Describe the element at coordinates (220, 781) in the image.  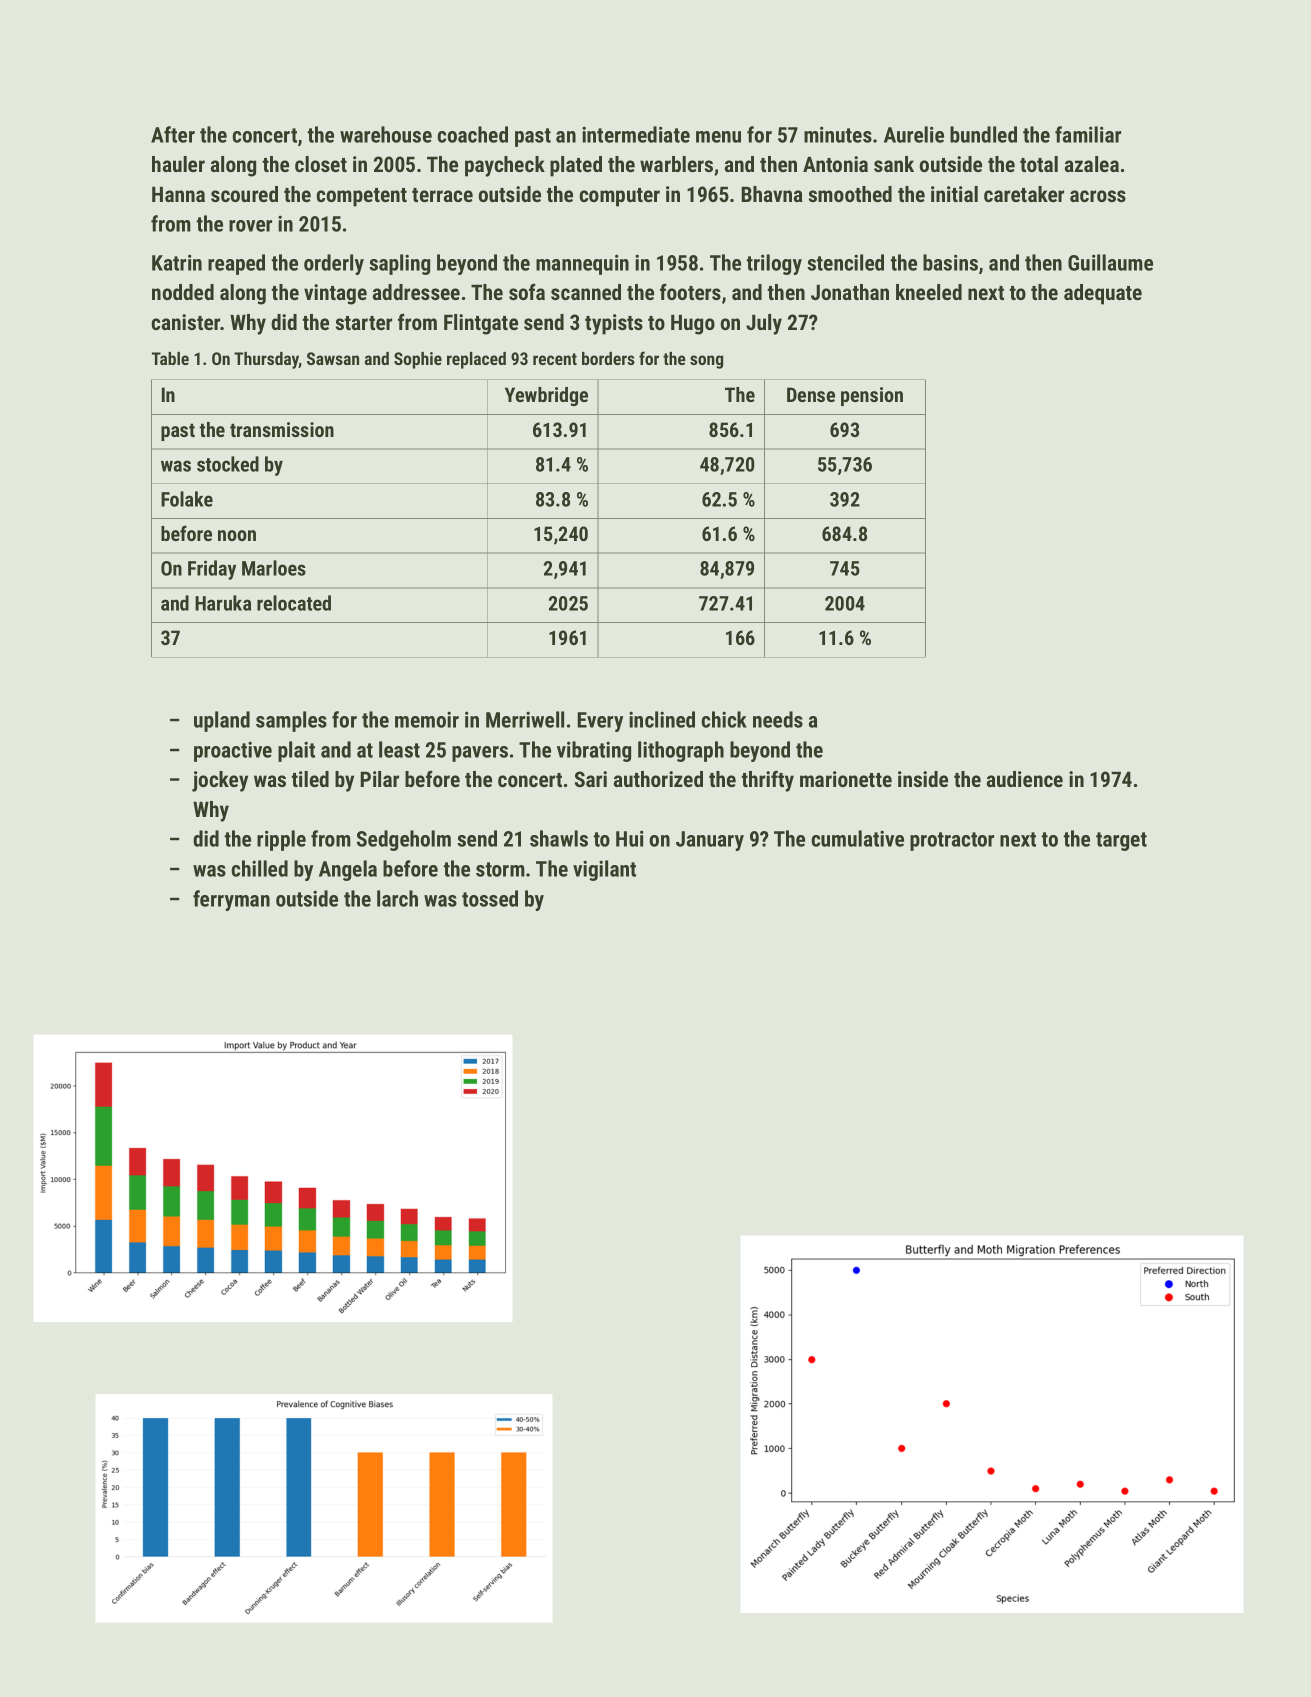
I see `jockey` at that location.
